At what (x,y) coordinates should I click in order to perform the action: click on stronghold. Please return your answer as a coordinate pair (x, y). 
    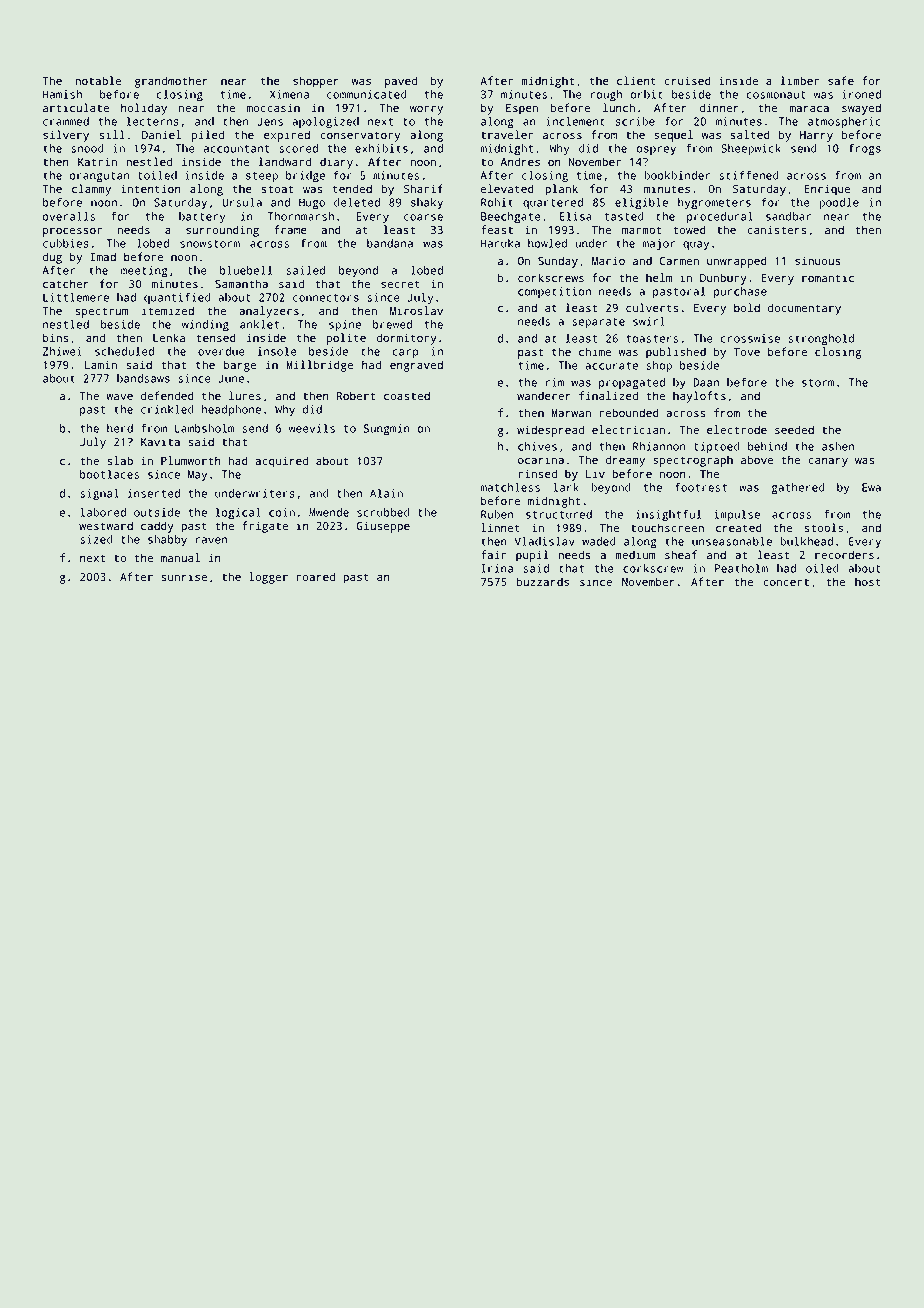
    Looking at the image, I should click on (821, 340).
